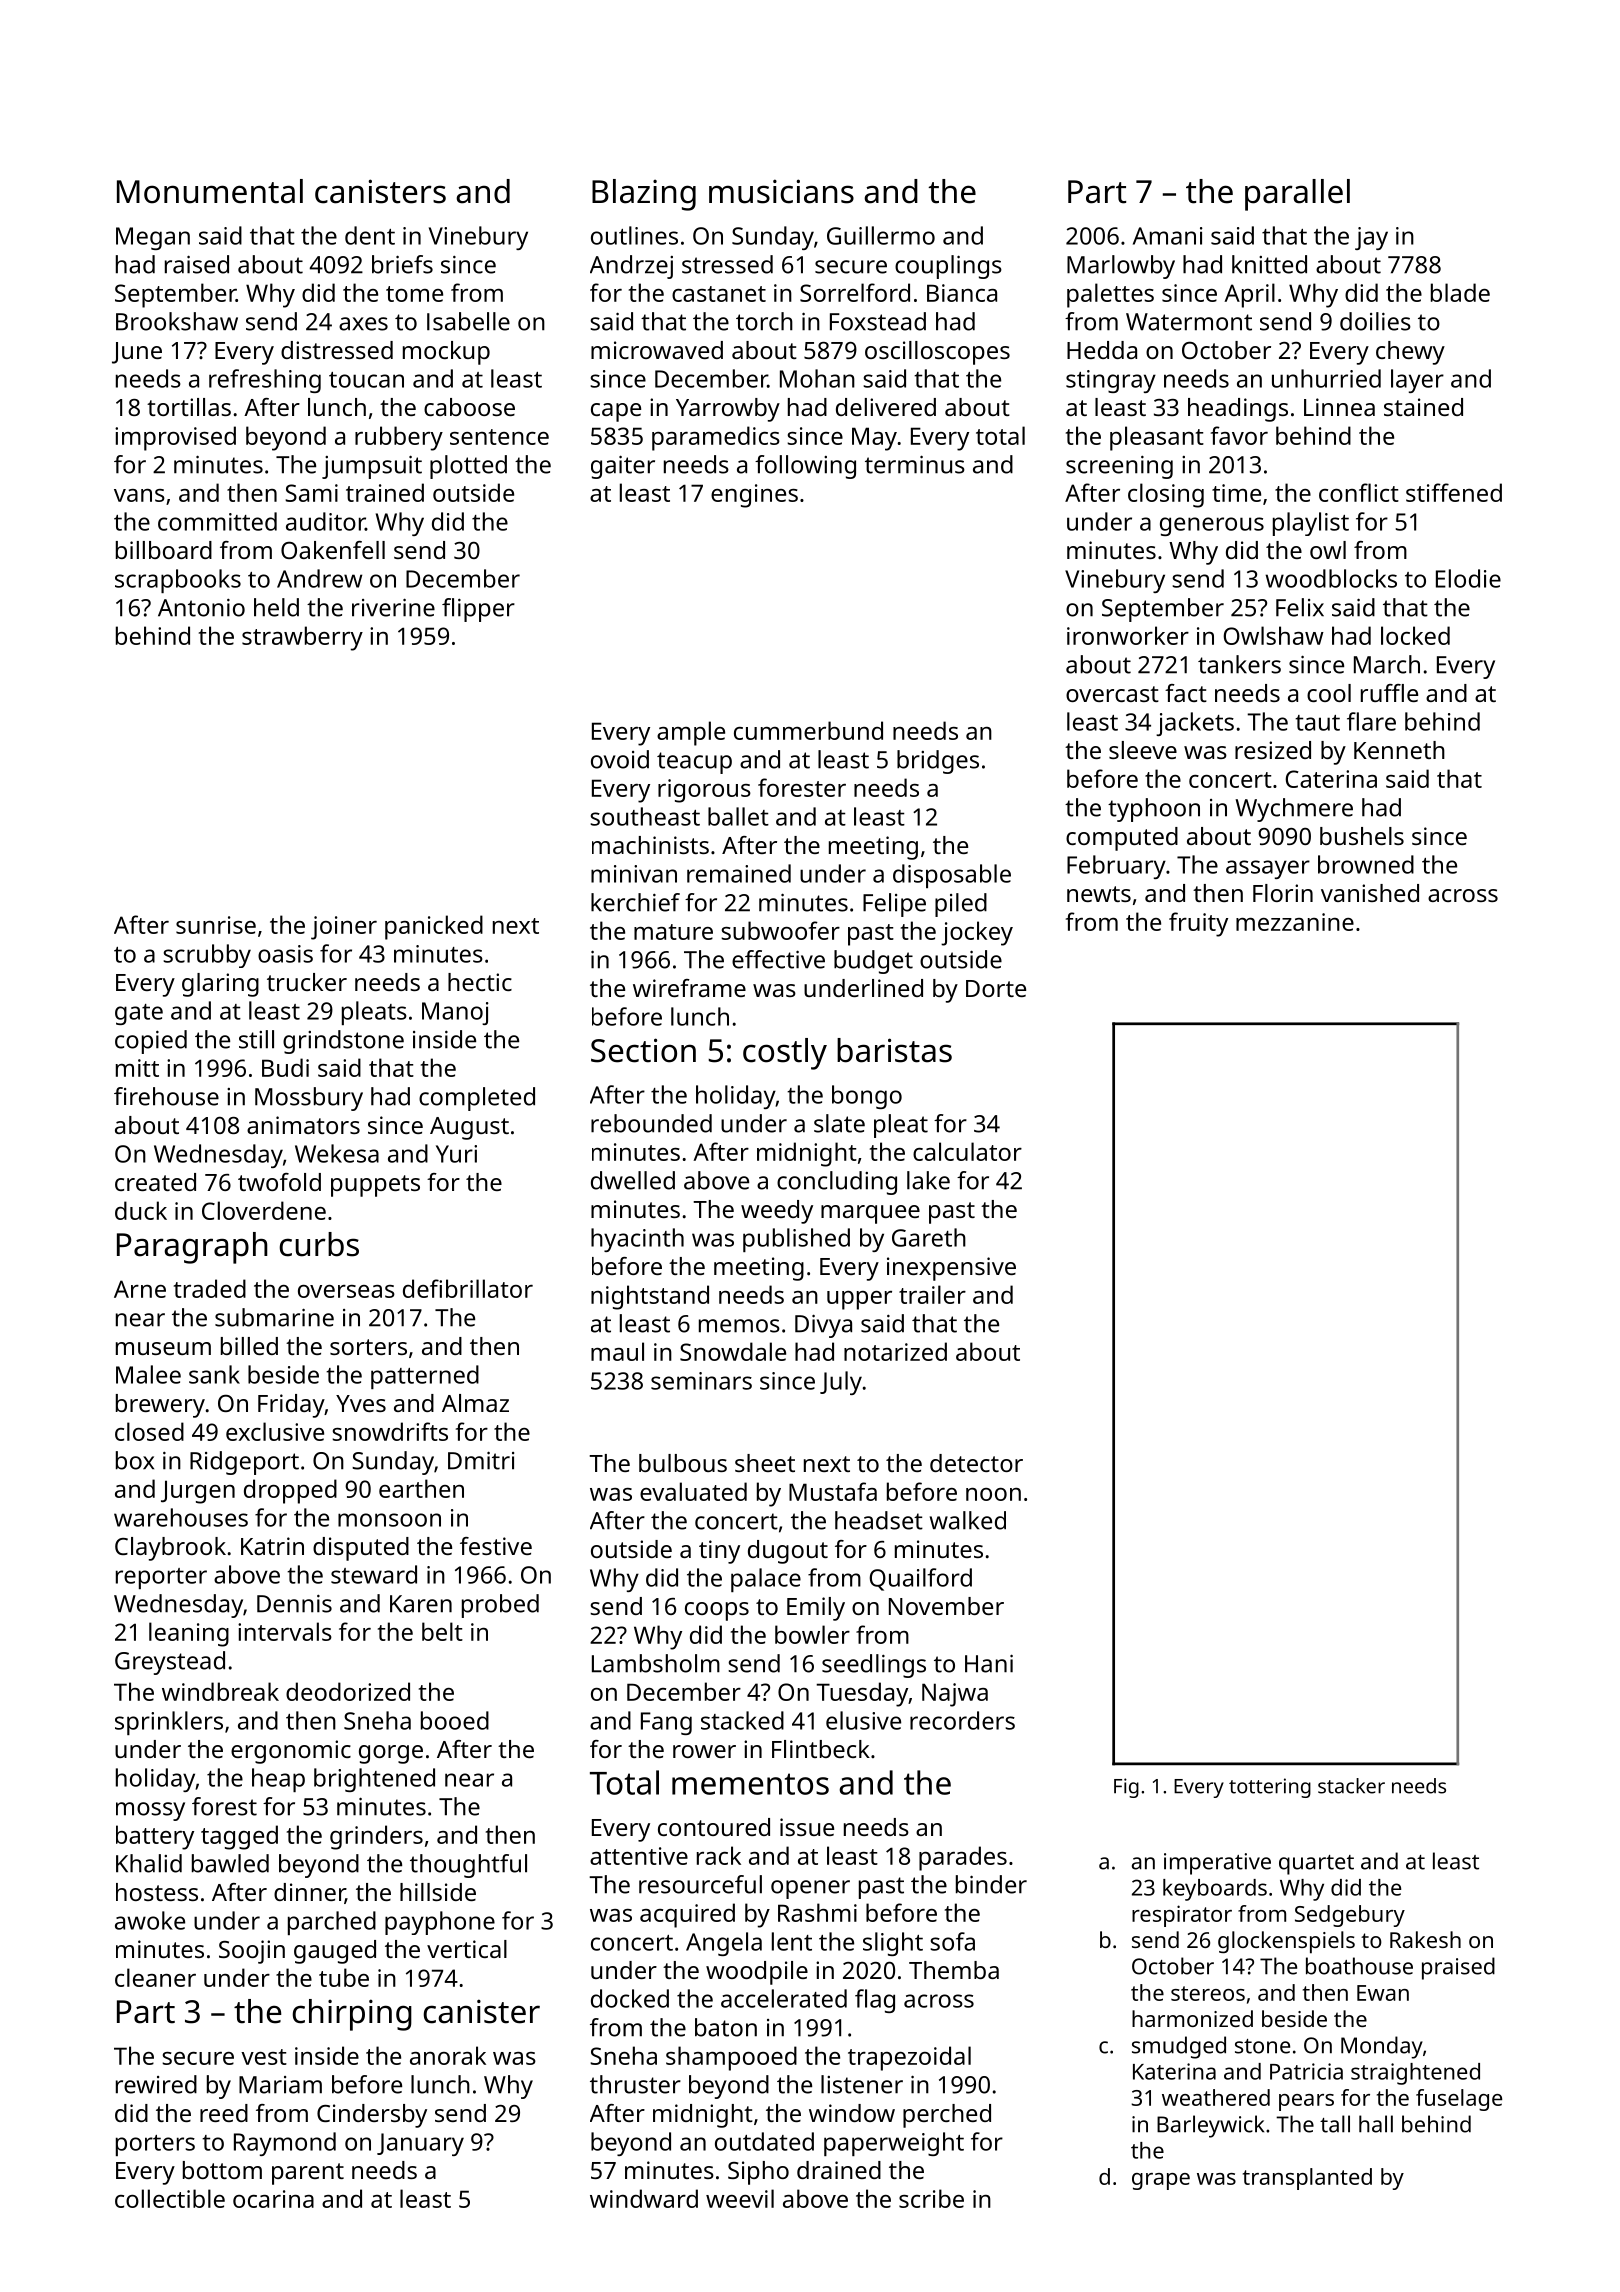 The width and height of the screenshot is (1620, 2292). What do you see at coordinates (1382, 2047) in the screenshot?
I see `Monday` at bounding box center [1382, 2047].
